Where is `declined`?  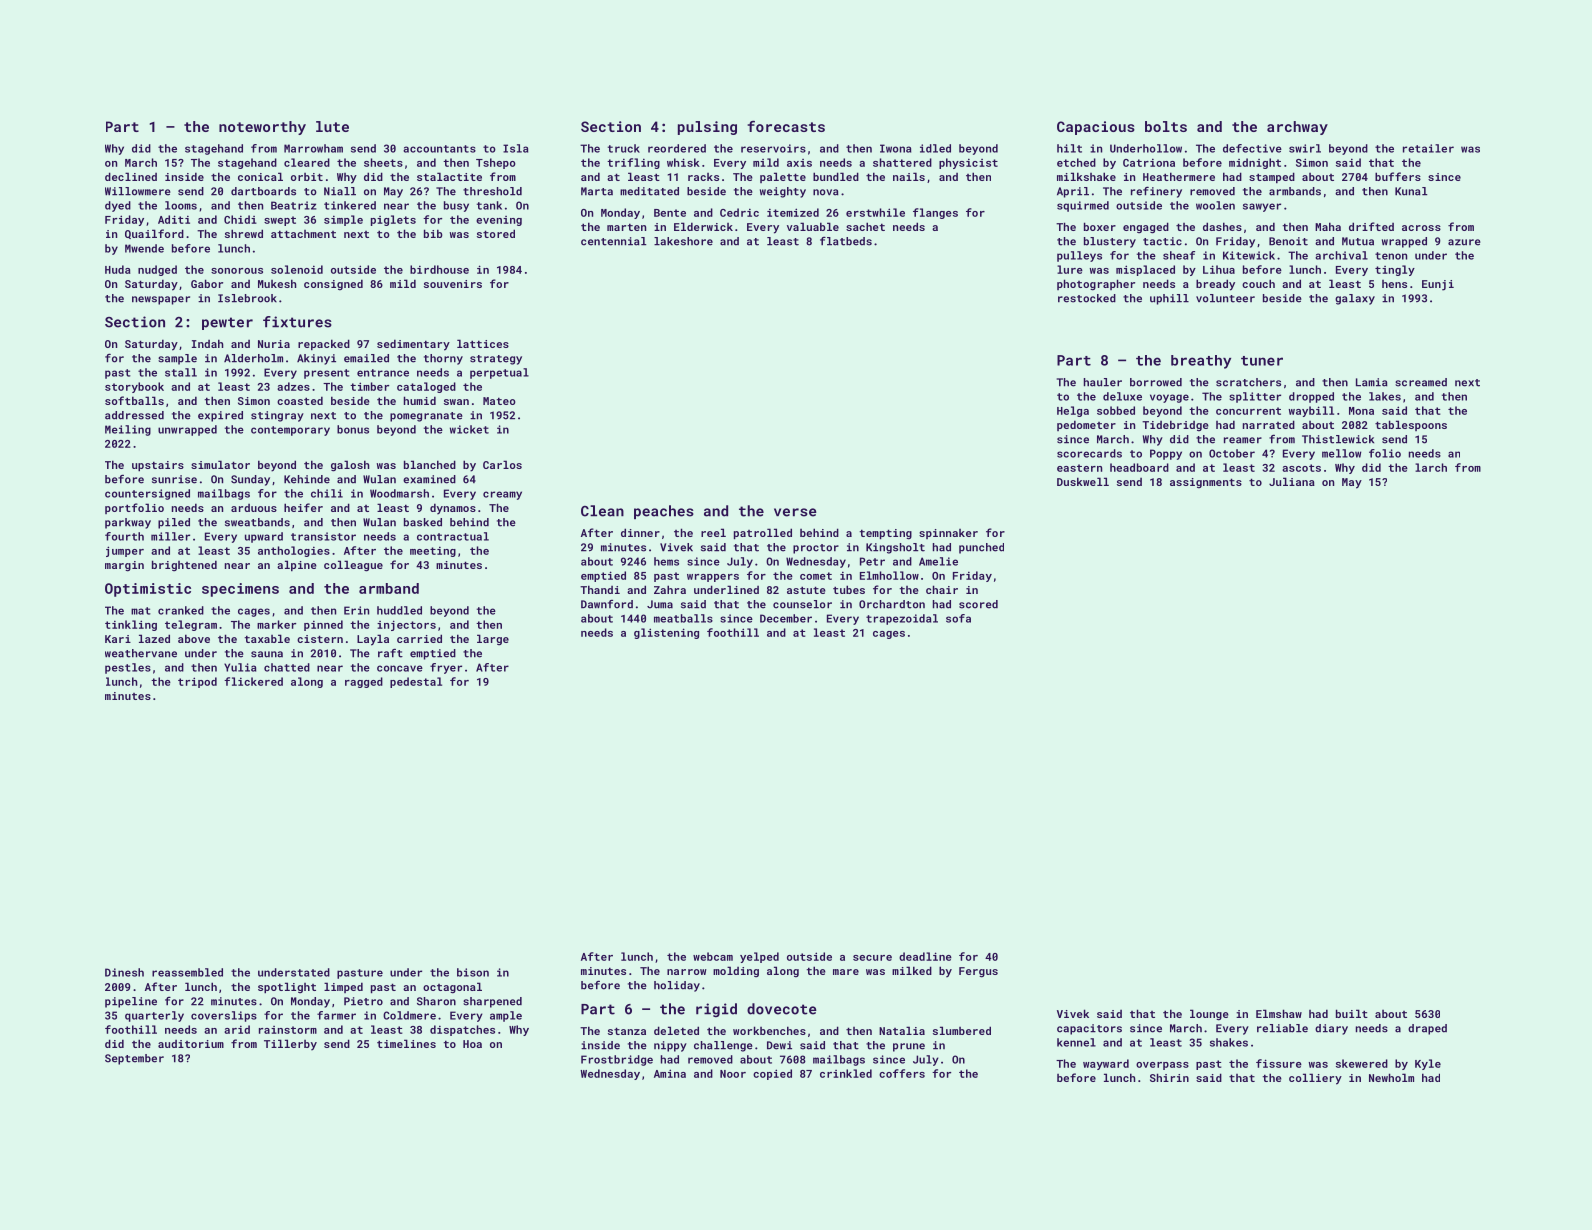
declined is located at coordinates (131, 176).
